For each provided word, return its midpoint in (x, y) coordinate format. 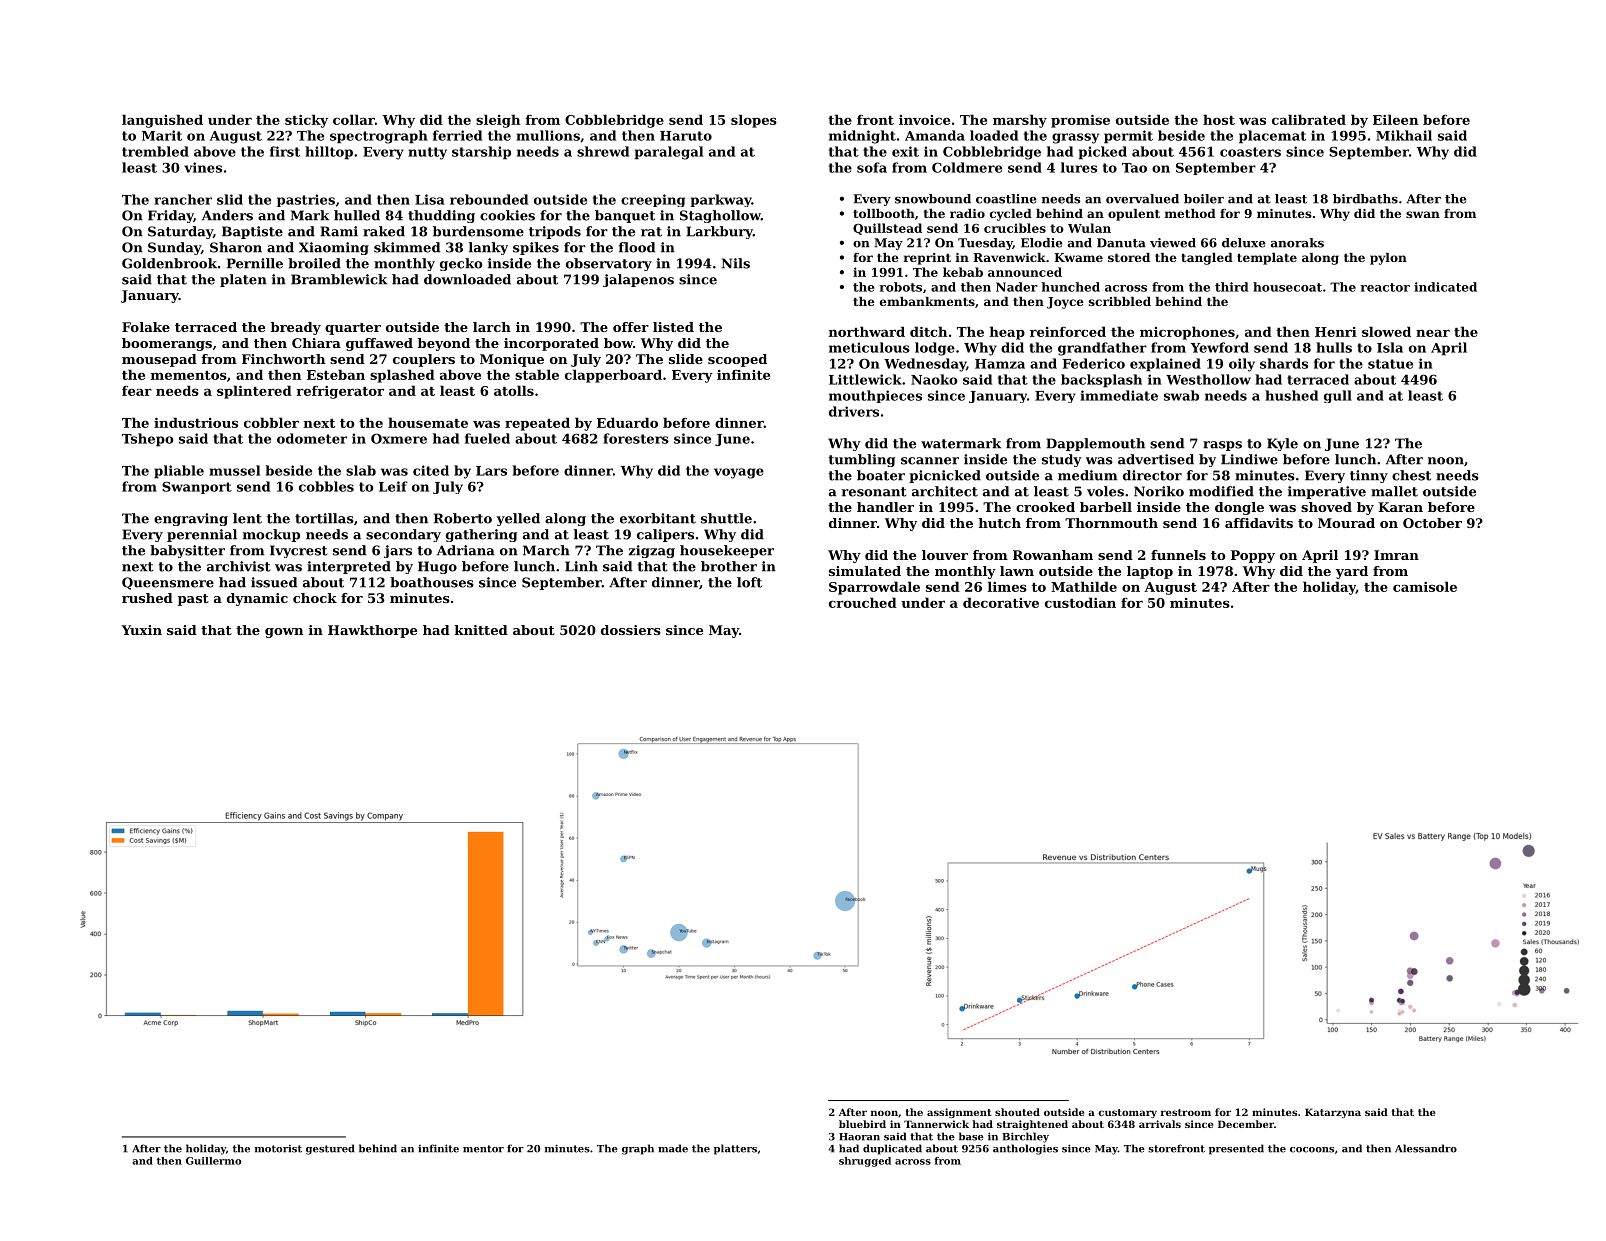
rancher (183, 199)
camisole (1425, 586)
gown (284, 633)
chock (315, 598)
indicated (1445, 287)
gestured (330, 1149)
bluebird (862, 1124)
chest (1411, 475)
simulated (865, 571)
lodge (935, 349)
